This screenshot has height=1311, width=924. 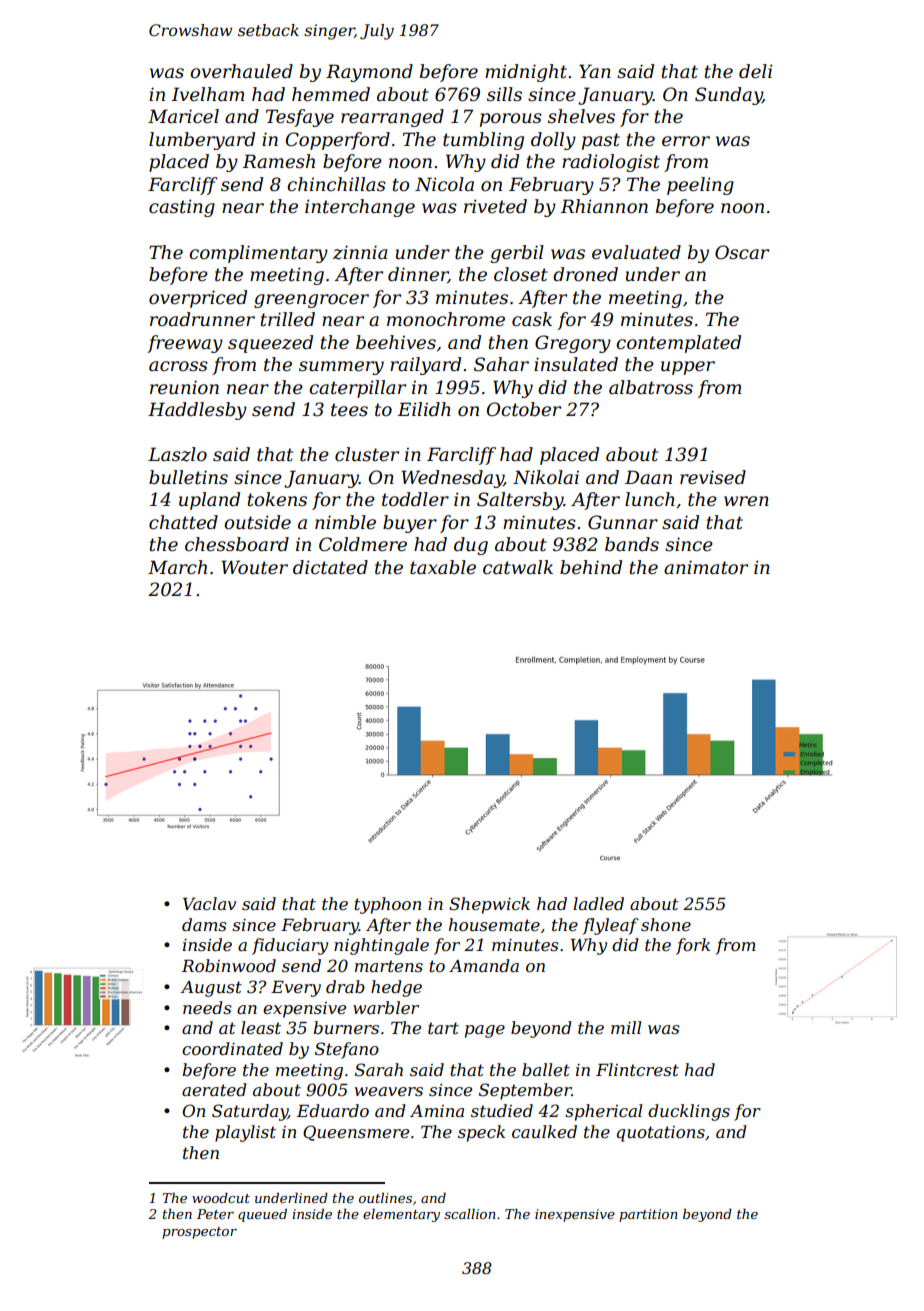 I want to click on Wouter, so click(x=254, y=567).
